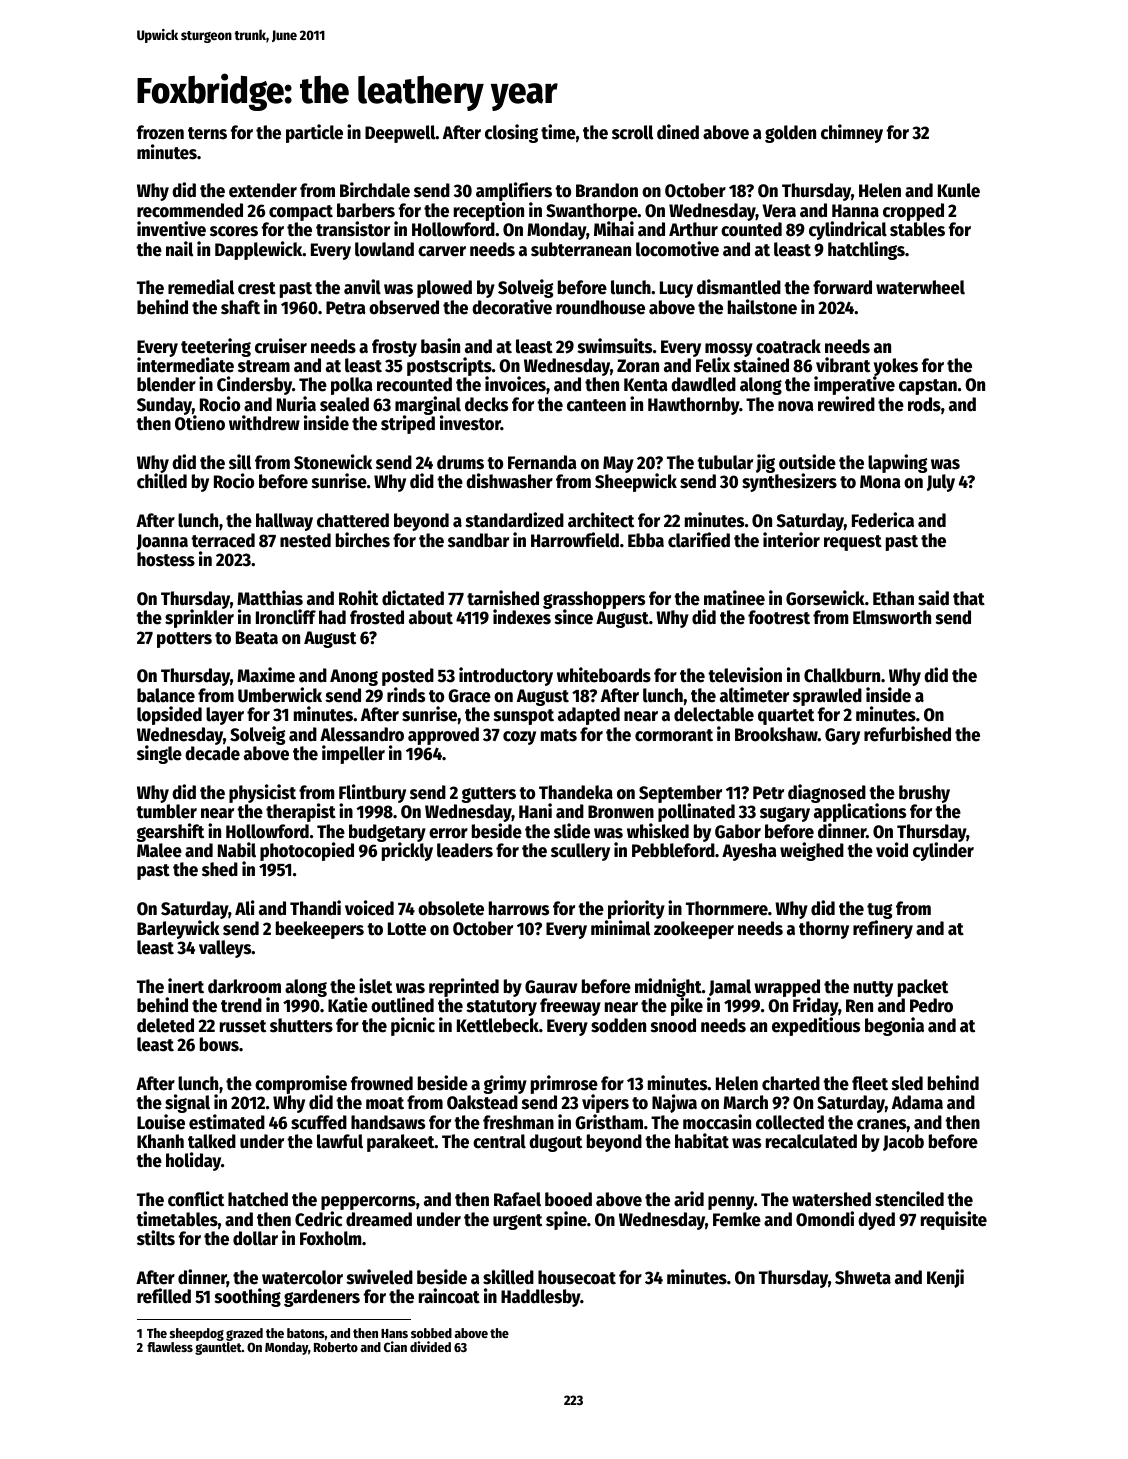 Image resolution: width=1128 pixels, height=1459 pixels. What do you see at coordinates (678, 132) in the page?
I see `dined` at bounding box center [678, 132].
